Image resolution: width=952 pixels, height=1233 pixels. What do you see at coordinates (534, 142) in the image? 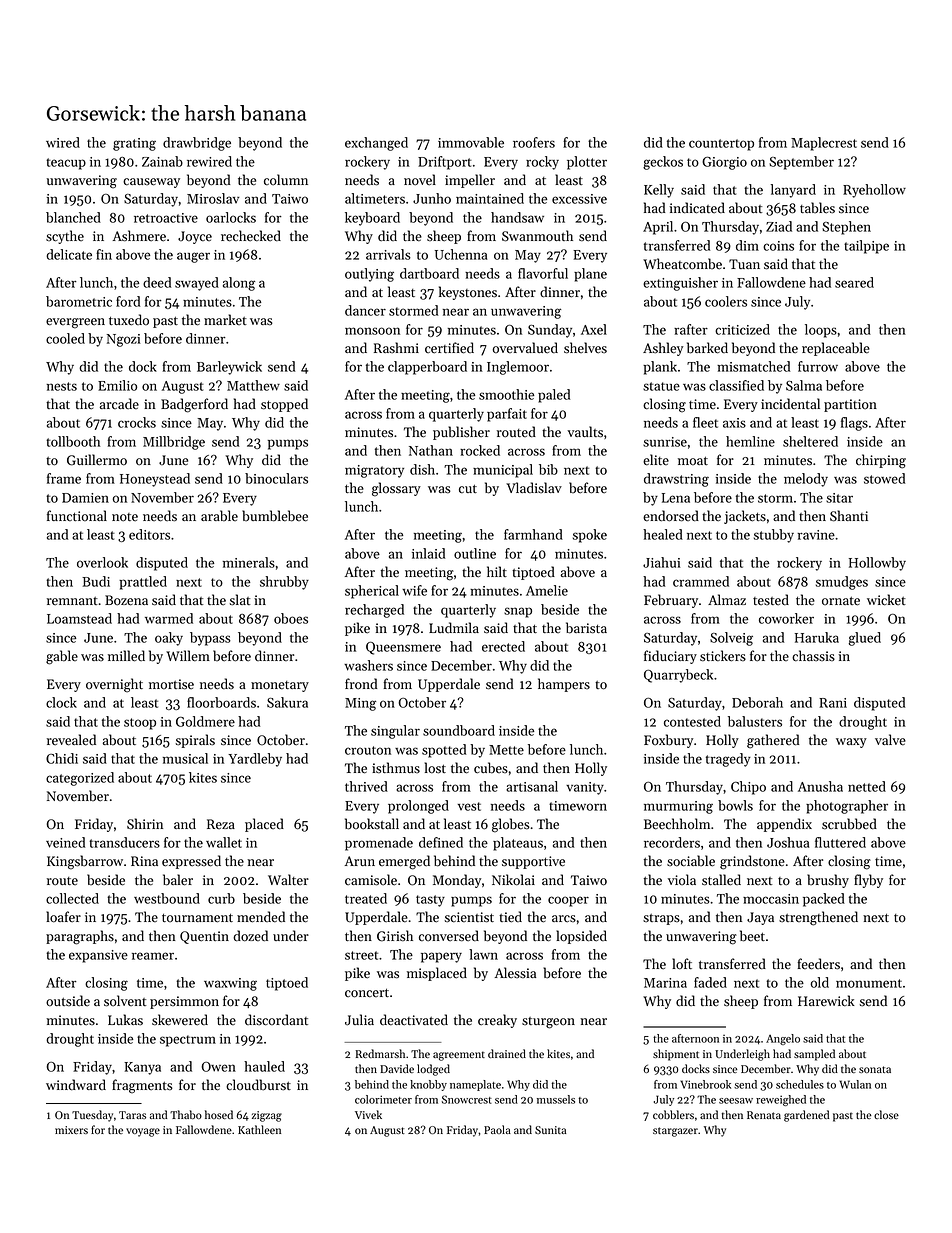
I see `roofers` at bounding box center [534, 142].
